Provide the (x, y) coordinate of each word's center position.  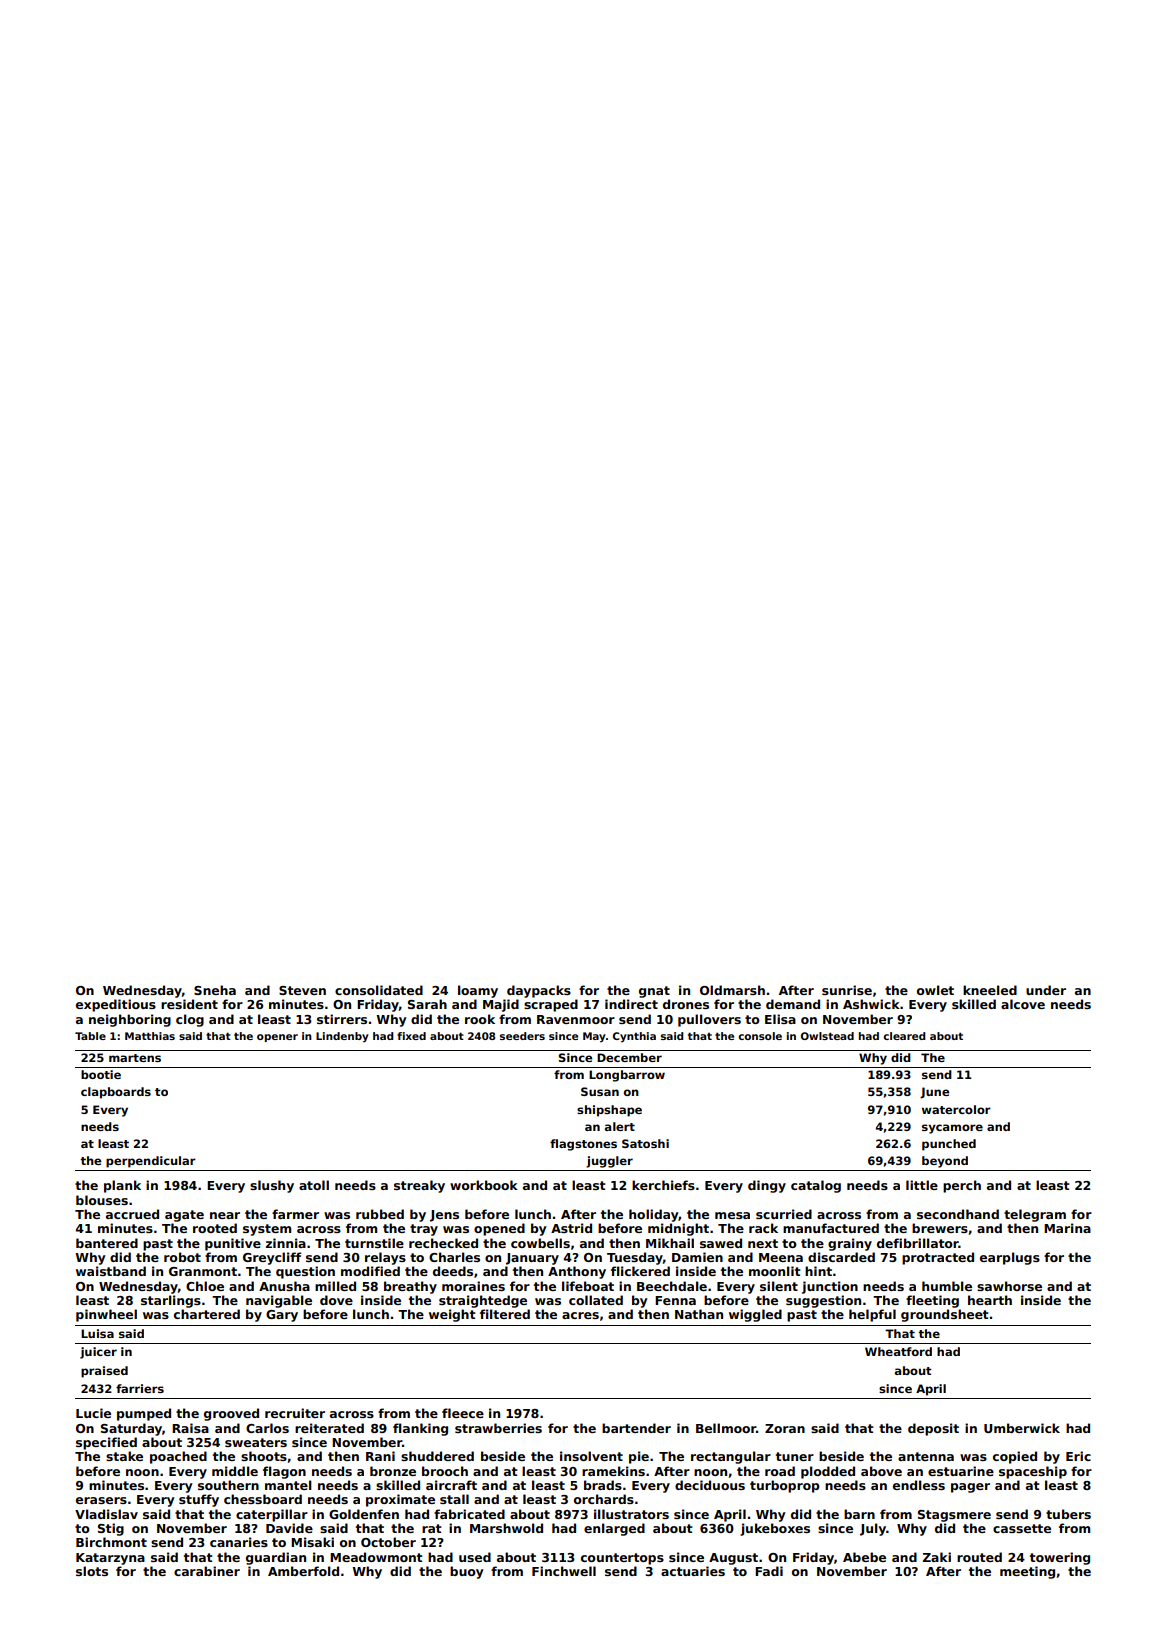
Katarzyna (110, 1559)
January (532, 1259)
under (1046, 990)
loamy (478, 991)
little (922, 1185)
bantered (107, 1243)
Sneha (215, 990)
